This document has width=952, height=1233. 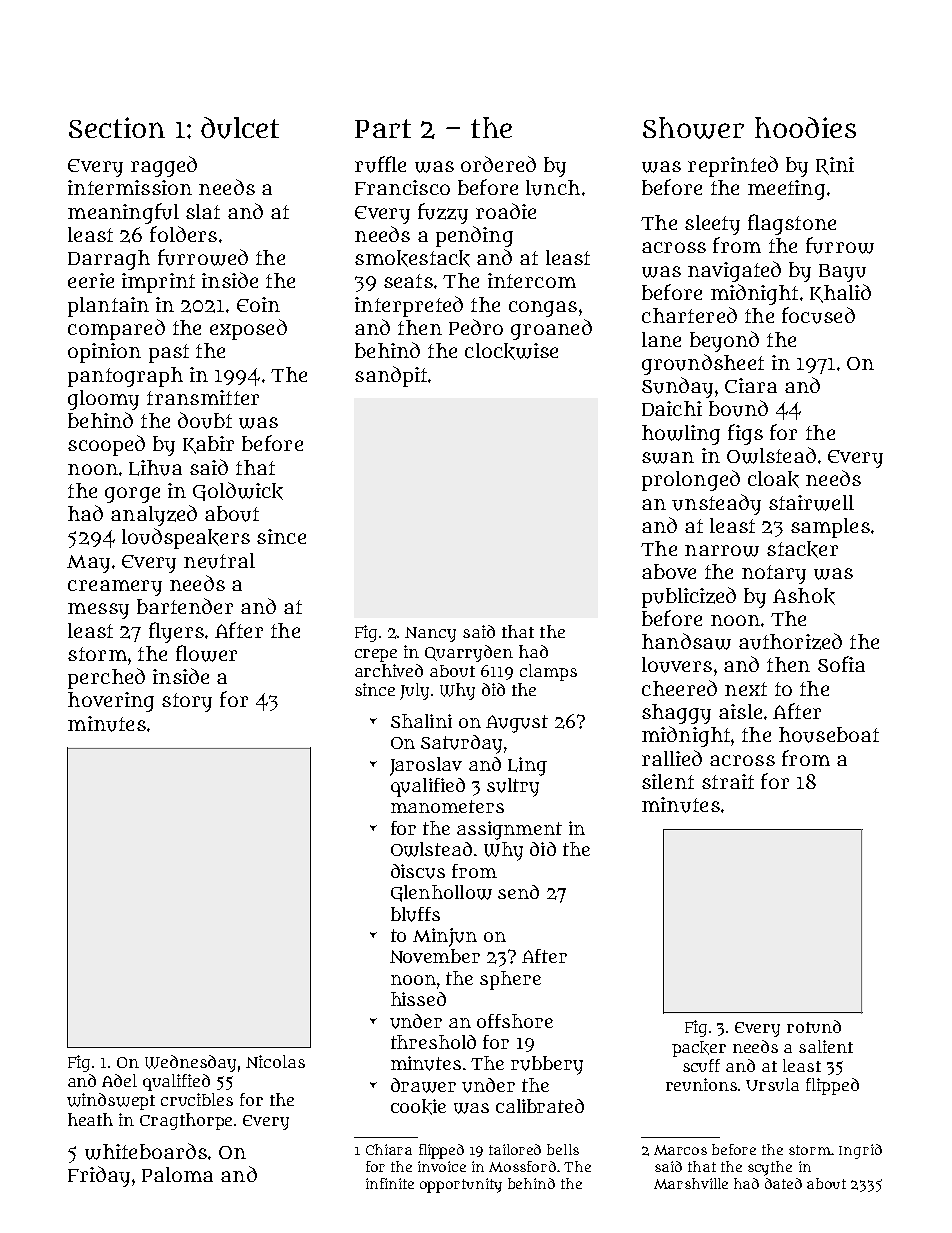 What do you see at coordinates (421, 721) in the document?
I see `Shalini` at bounding box center [421, 721].
